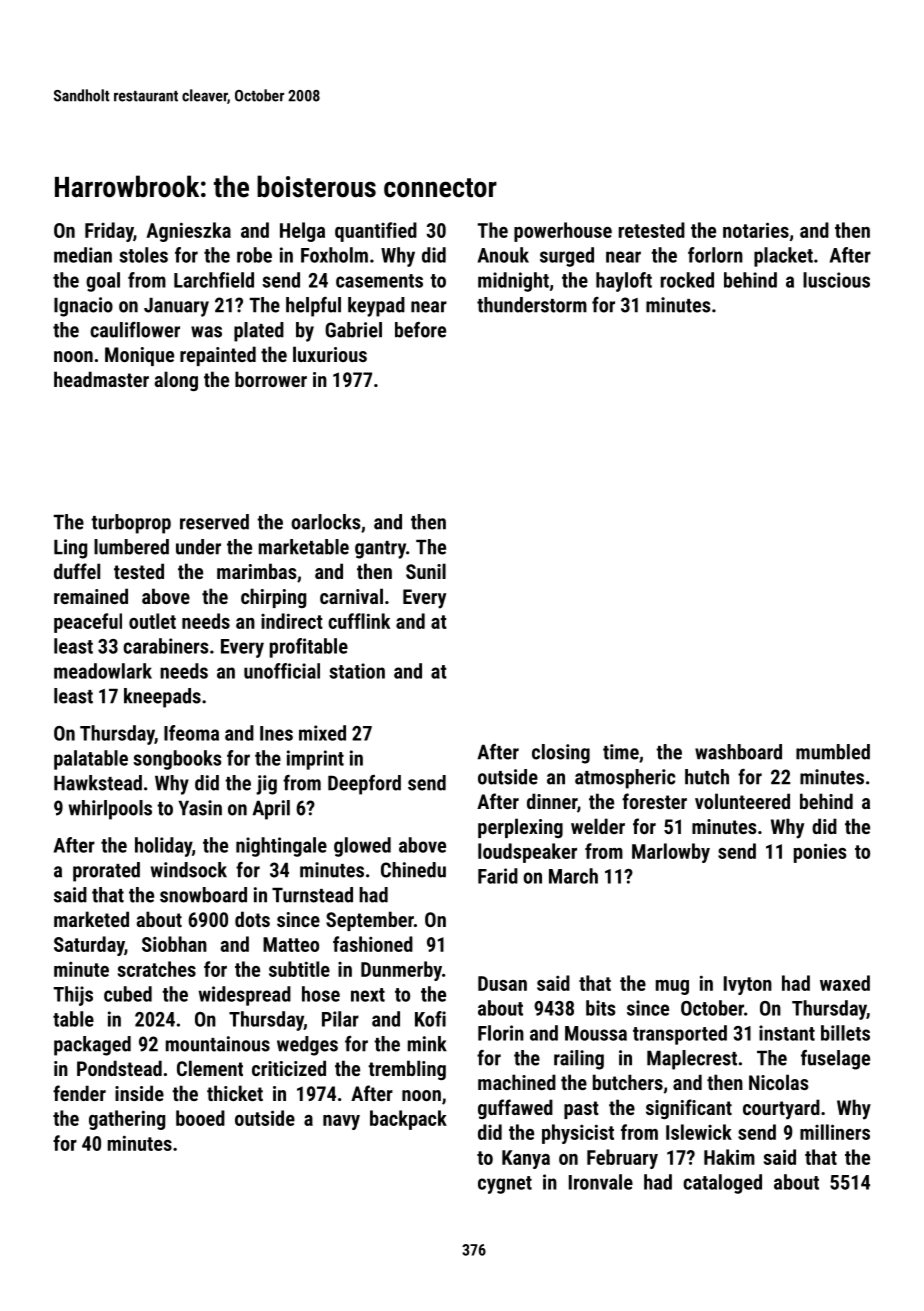 The image size is (924, 1311). What do you see at coordinates (127, 1120) in the page?
I see `gathering` at bounding box center [127, 1120].
